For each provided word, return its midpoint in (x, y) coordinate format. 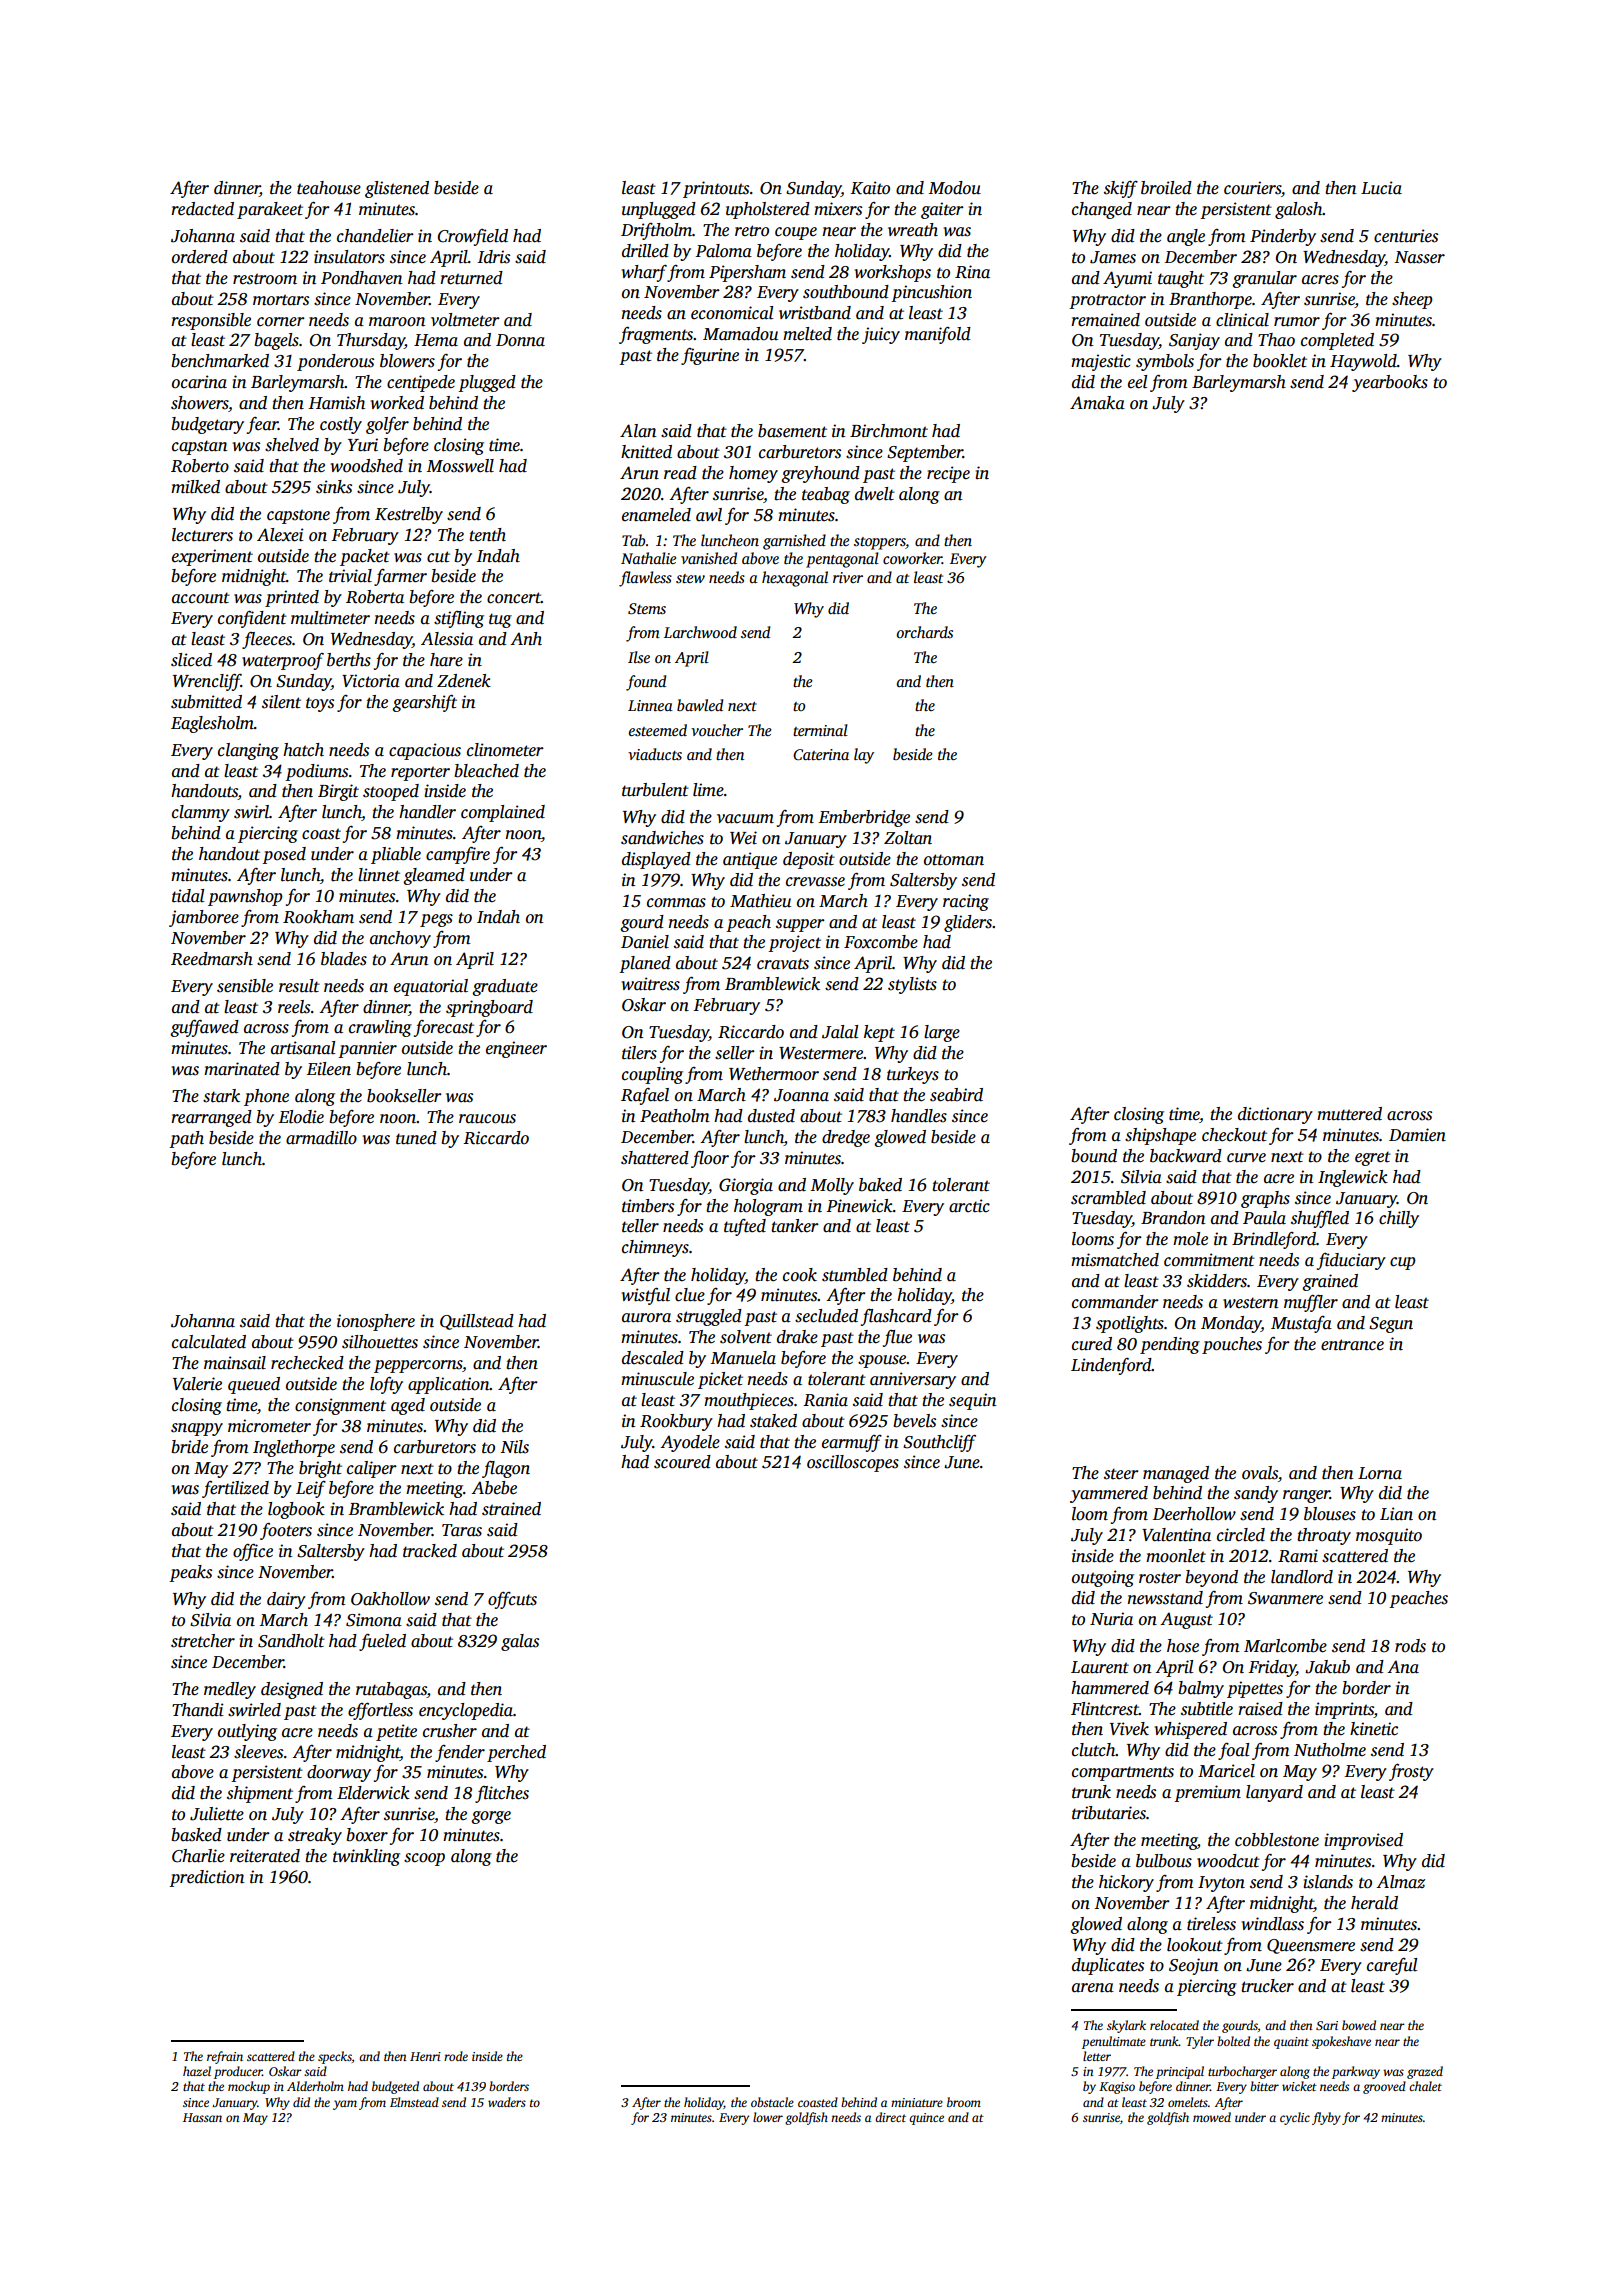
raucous (487, 1119)
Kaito (870, 188)
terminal (820, 730)
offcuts (512, 1600)
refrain (225, 2057)
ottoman (954, 860)
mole (1190, 1239)
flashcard (896, 1317)
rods (1410, 1646)
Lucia (1381, 188)
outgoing (1103, 1578)
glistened (397, 189)
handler (427, 812)
